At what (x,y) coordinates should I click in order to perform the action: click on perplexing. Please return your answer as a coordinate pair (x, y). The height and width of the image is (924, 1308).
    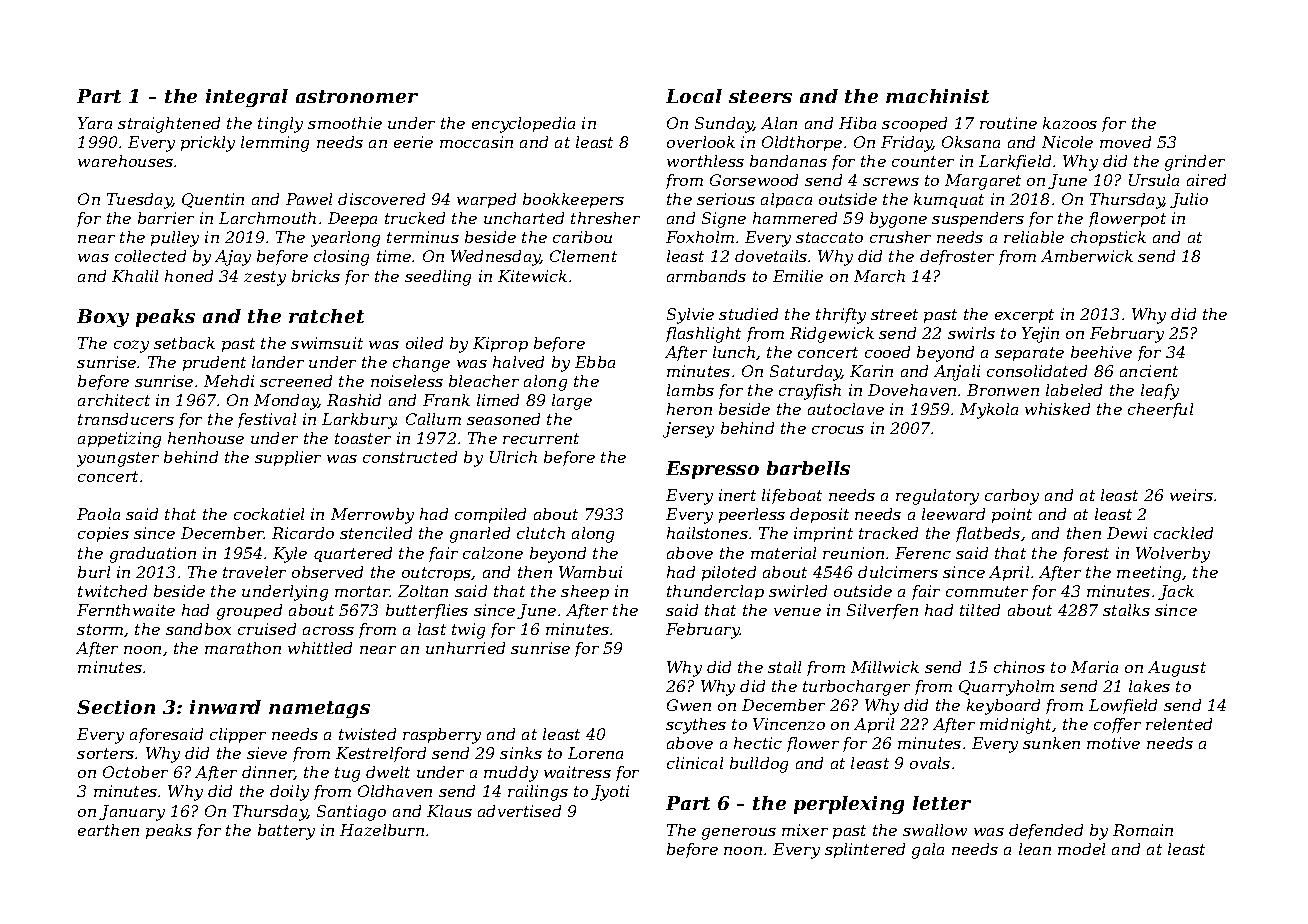
    Looking at the image, I should click on (849, 805).
